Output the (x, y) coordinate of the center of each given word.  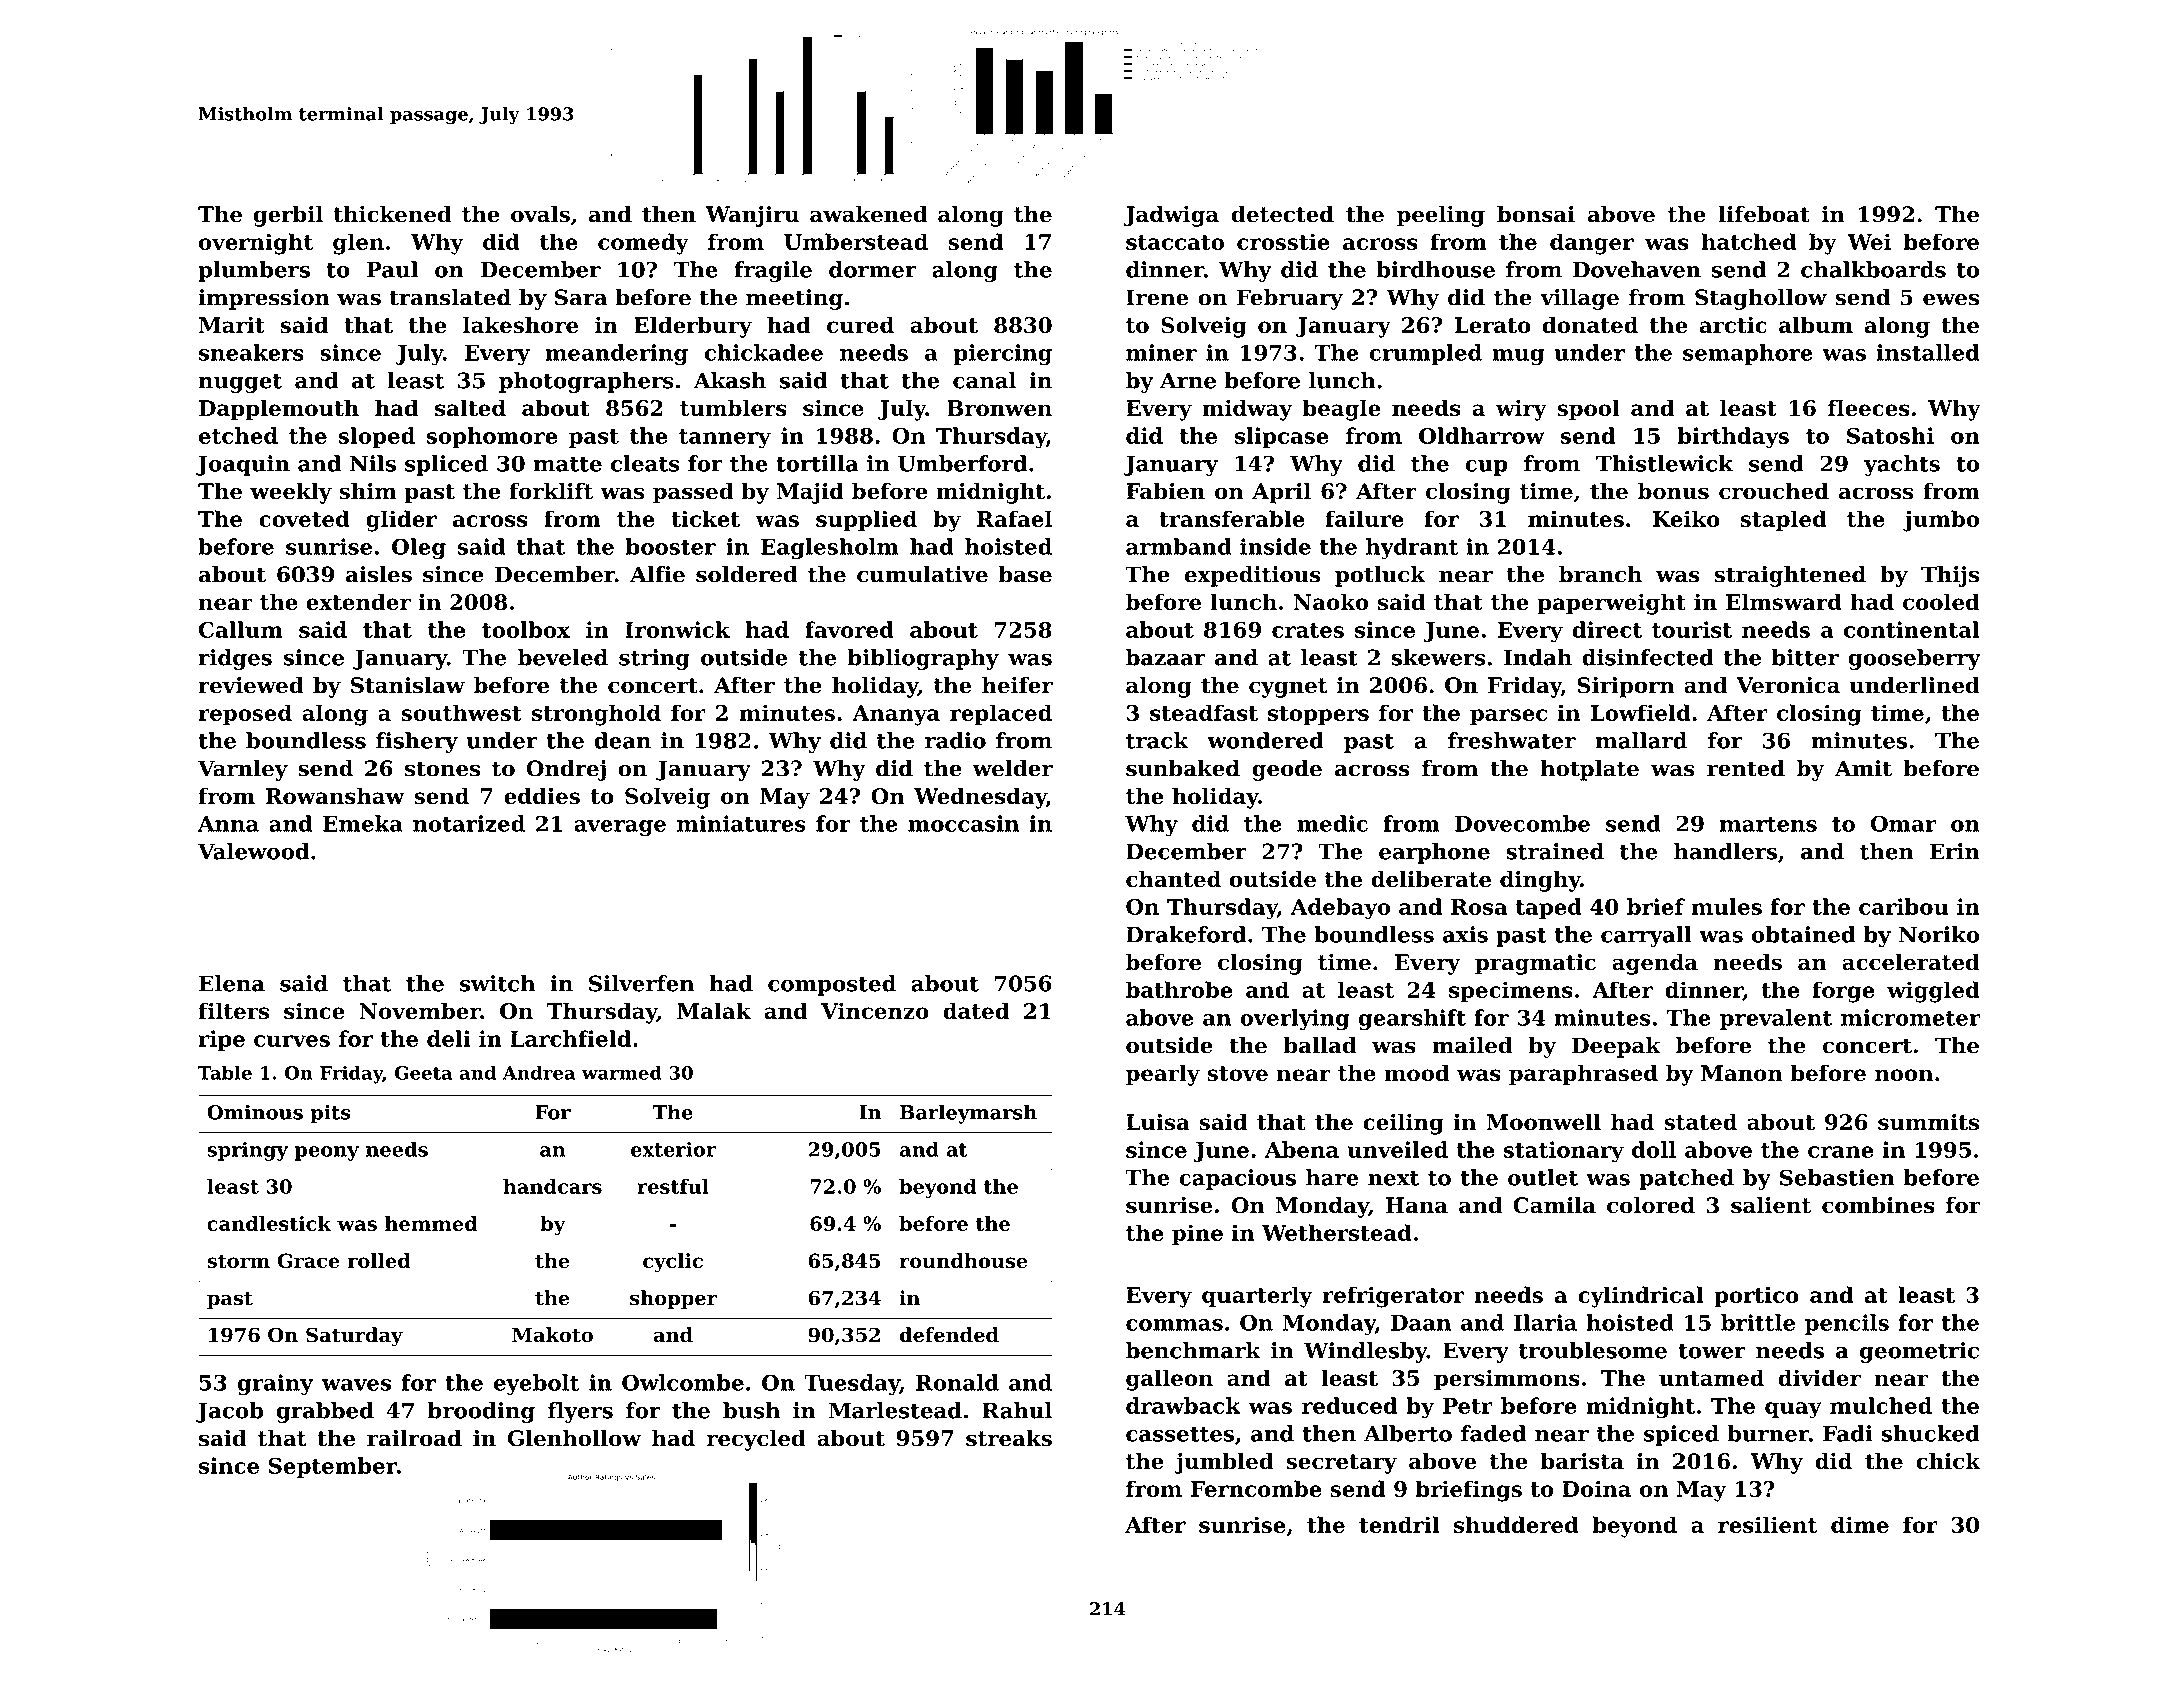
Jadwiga (1171, 216)
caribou (1903, 906)
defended (949, 1335)
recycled (756, 1440)
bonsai (1536, 214)
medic (1332, 823)
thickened (392, 214)
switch (497, 983)
